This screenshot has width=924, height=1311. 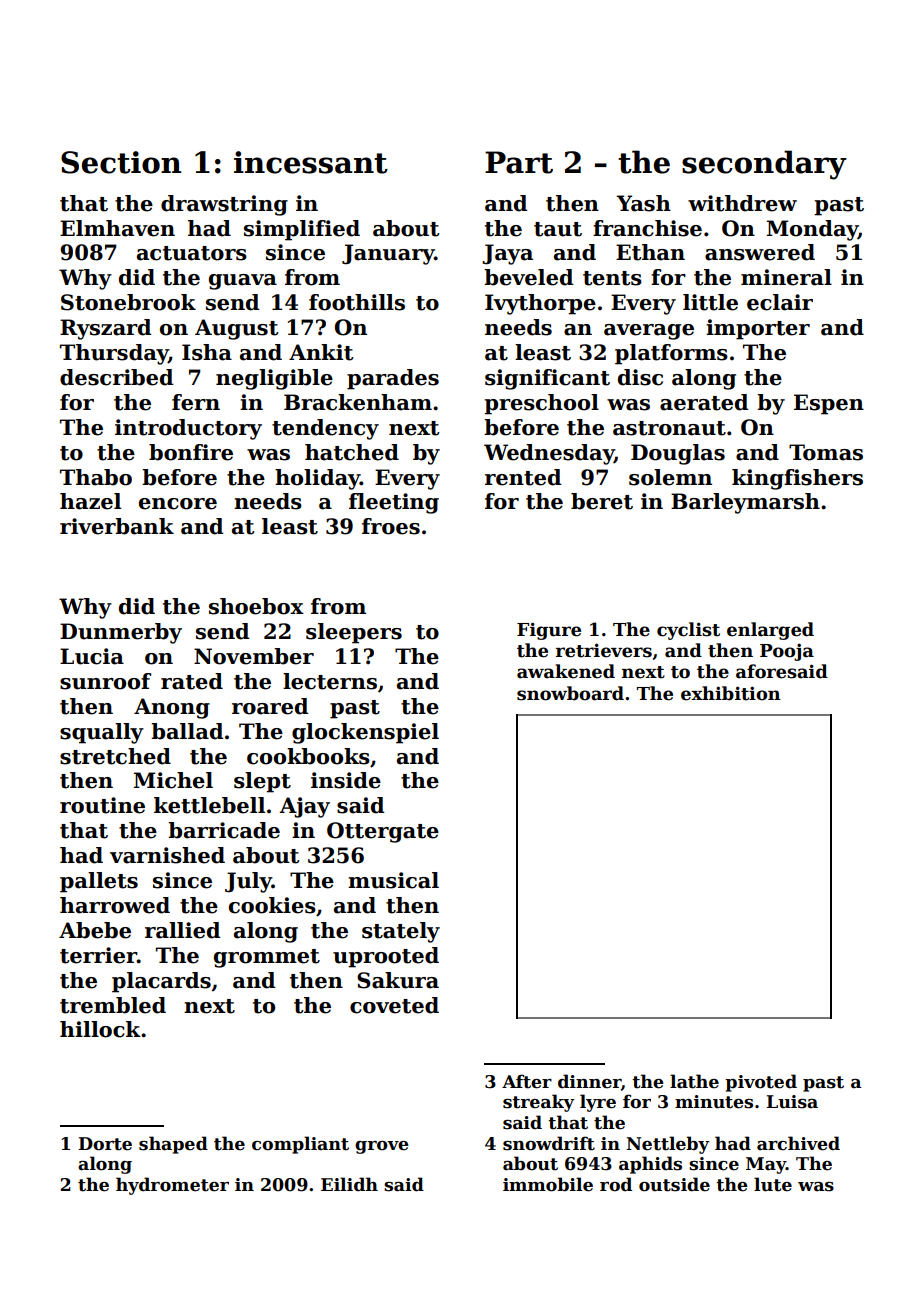 I want to click on incessant, so click(x=311, y=162).
